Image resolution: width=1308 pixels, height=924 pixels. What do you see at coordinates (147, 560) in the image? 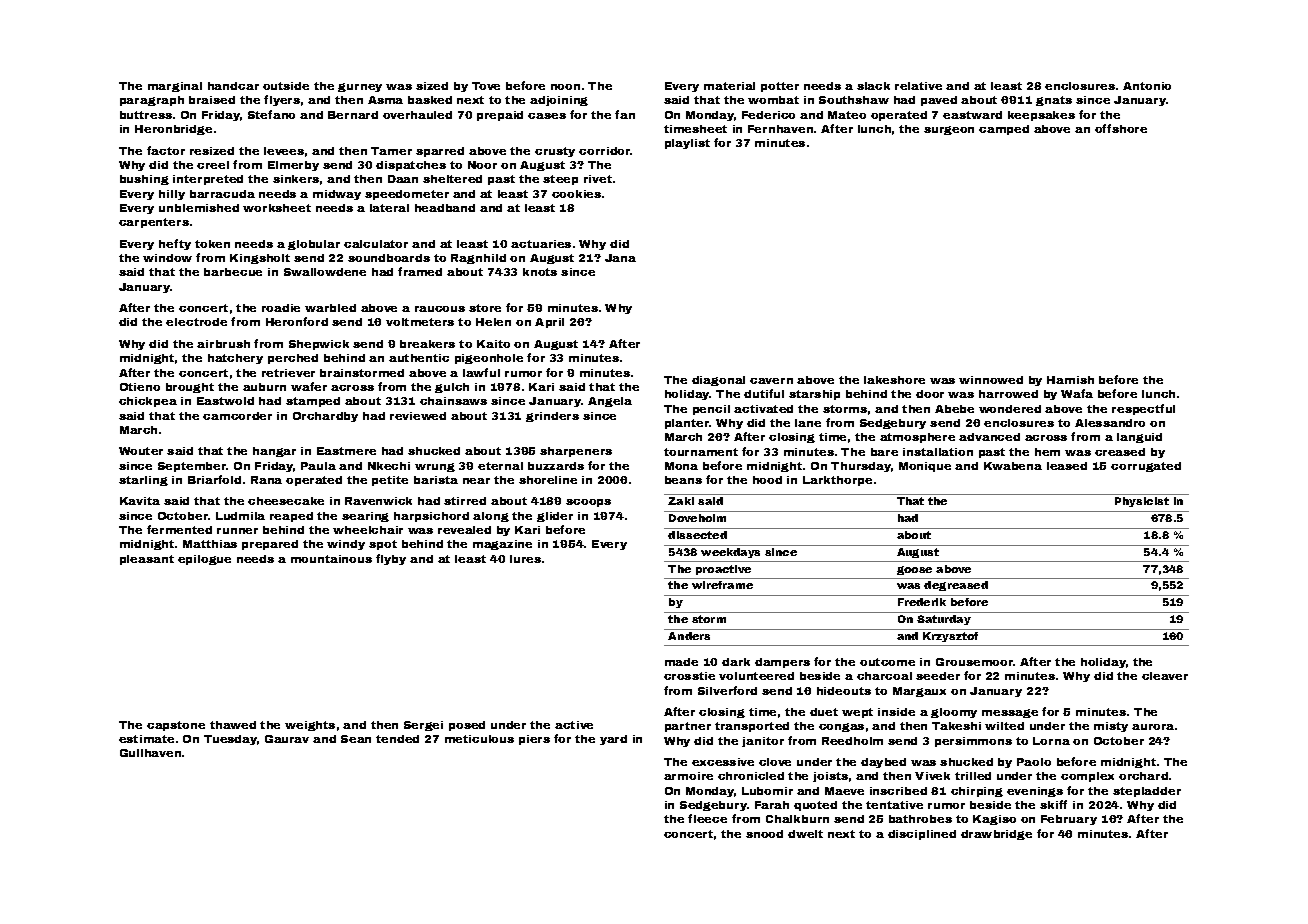
I see `pleasant` at bounding box center [147, 560].
